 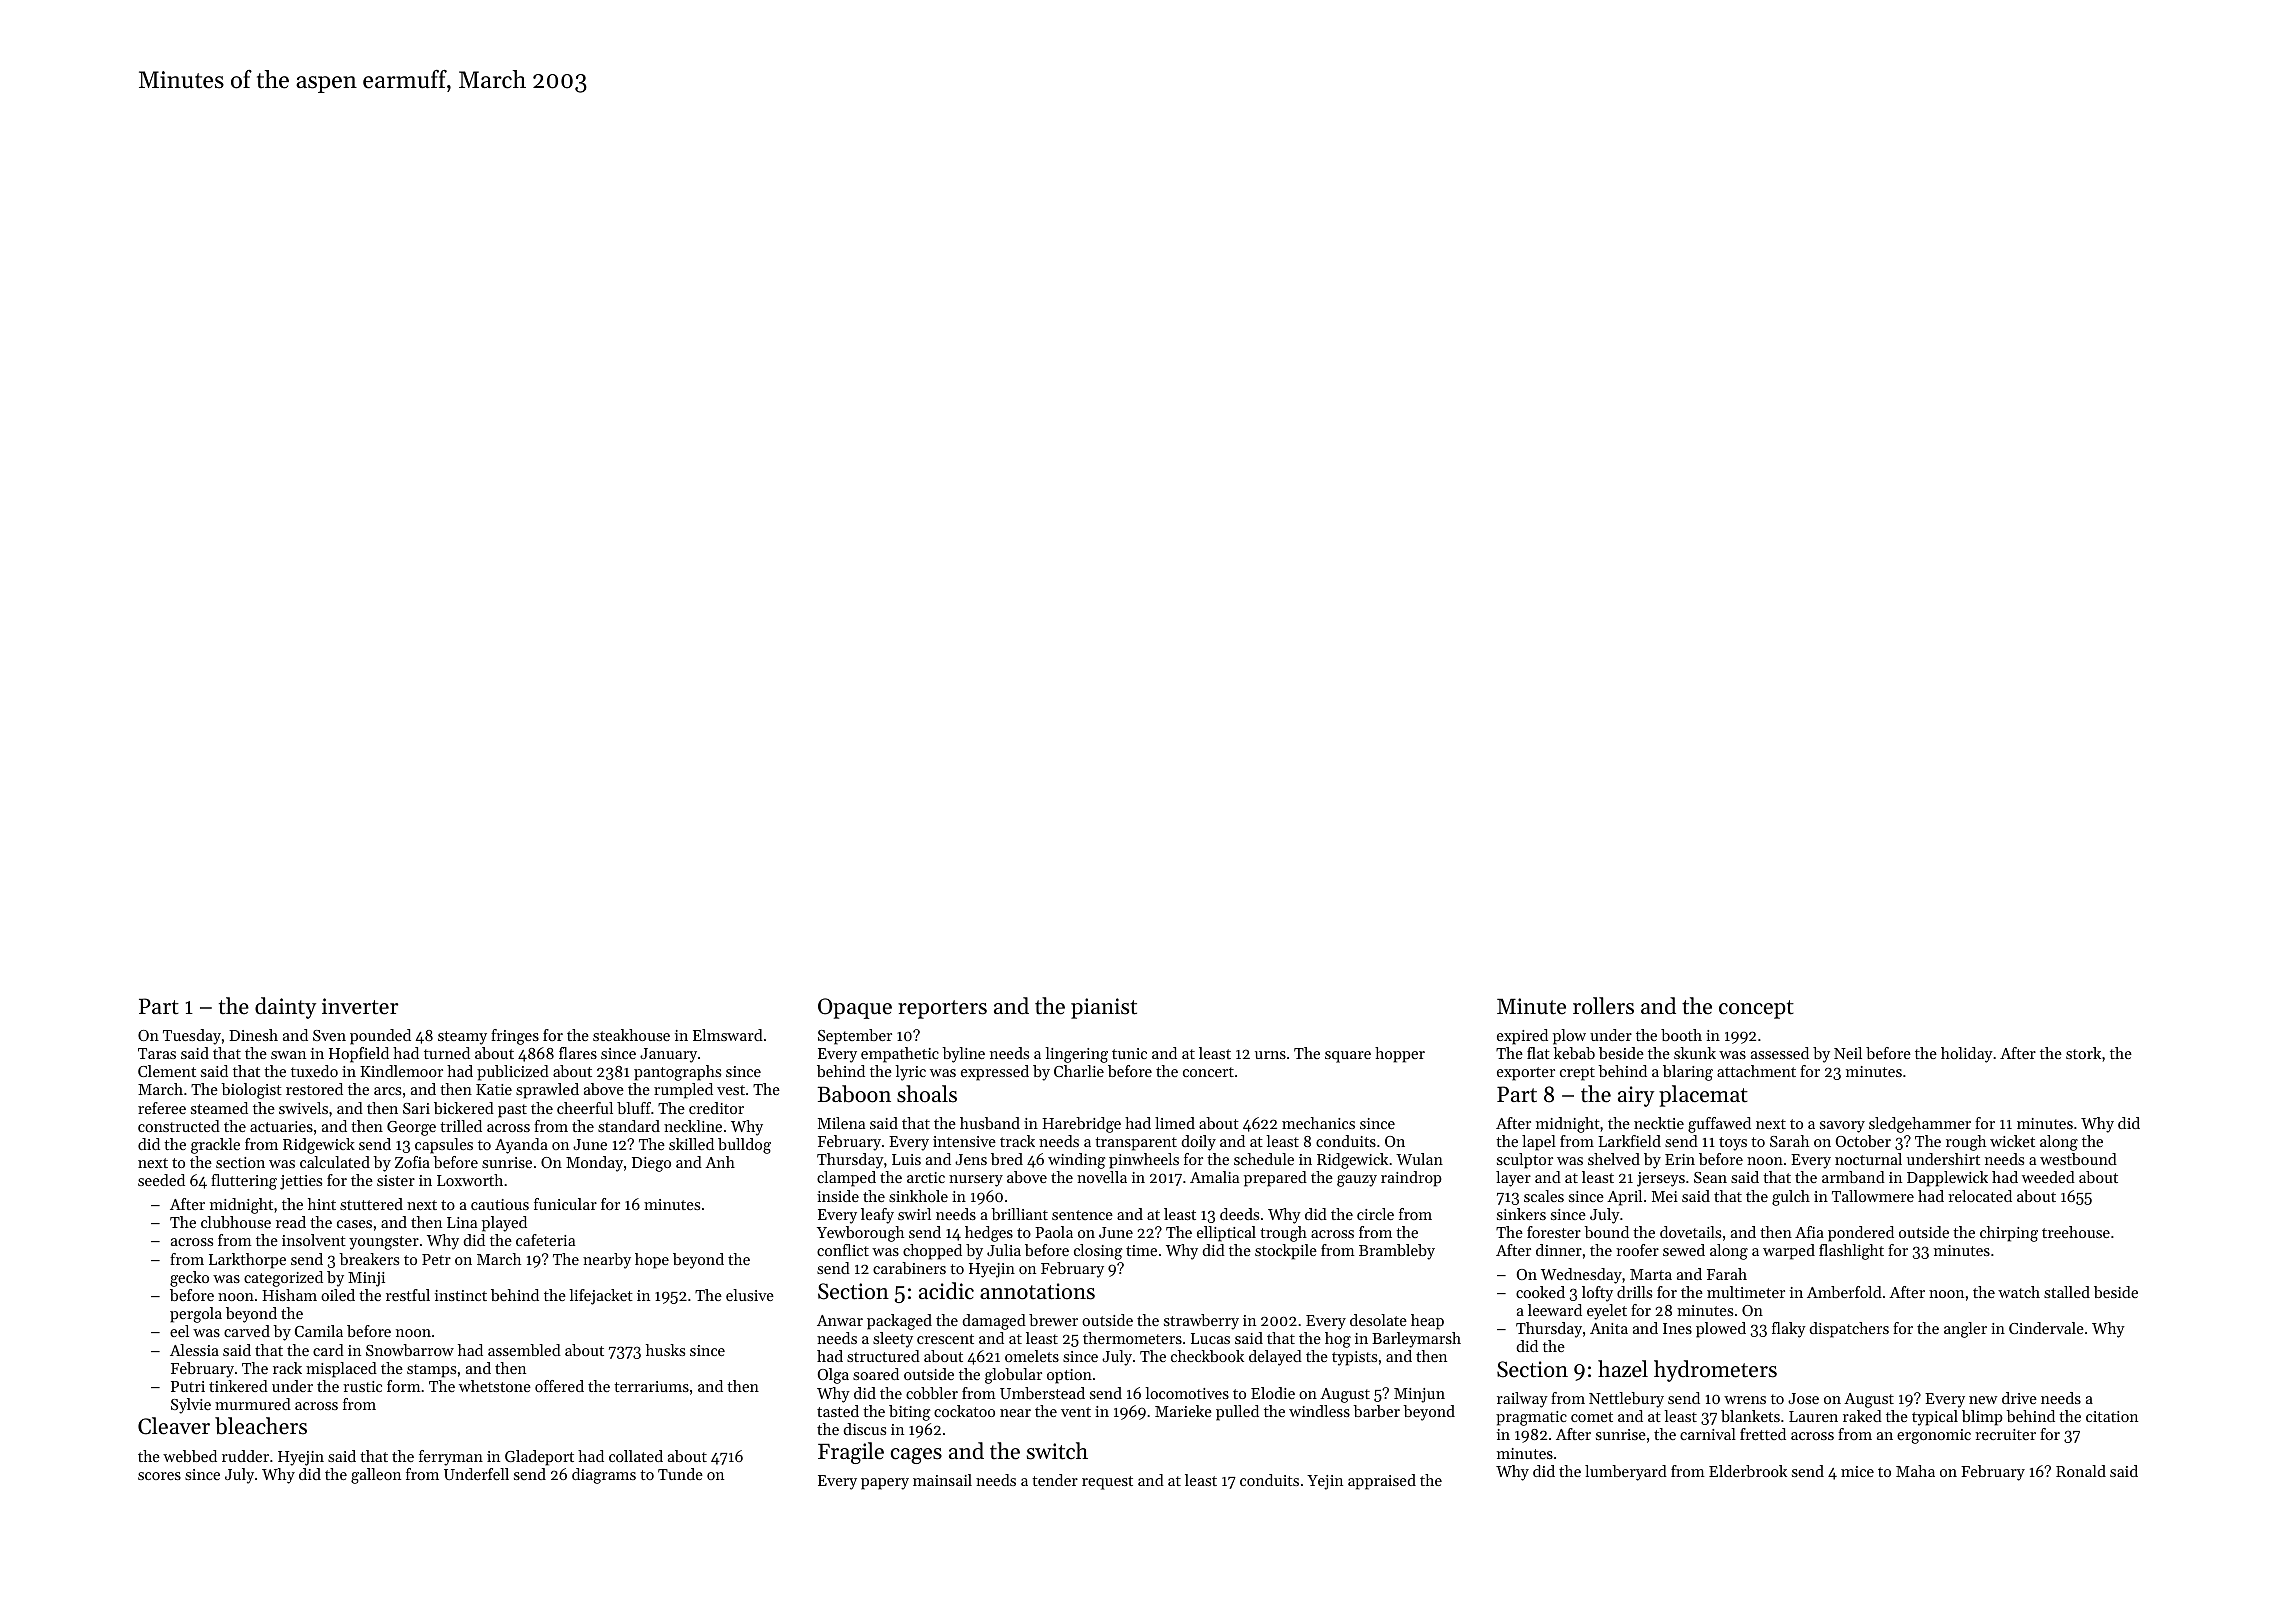 What do you see at coordinates (1400, 1055) in the page?
I see `hopper` at bounding box center [1400, 1055].
